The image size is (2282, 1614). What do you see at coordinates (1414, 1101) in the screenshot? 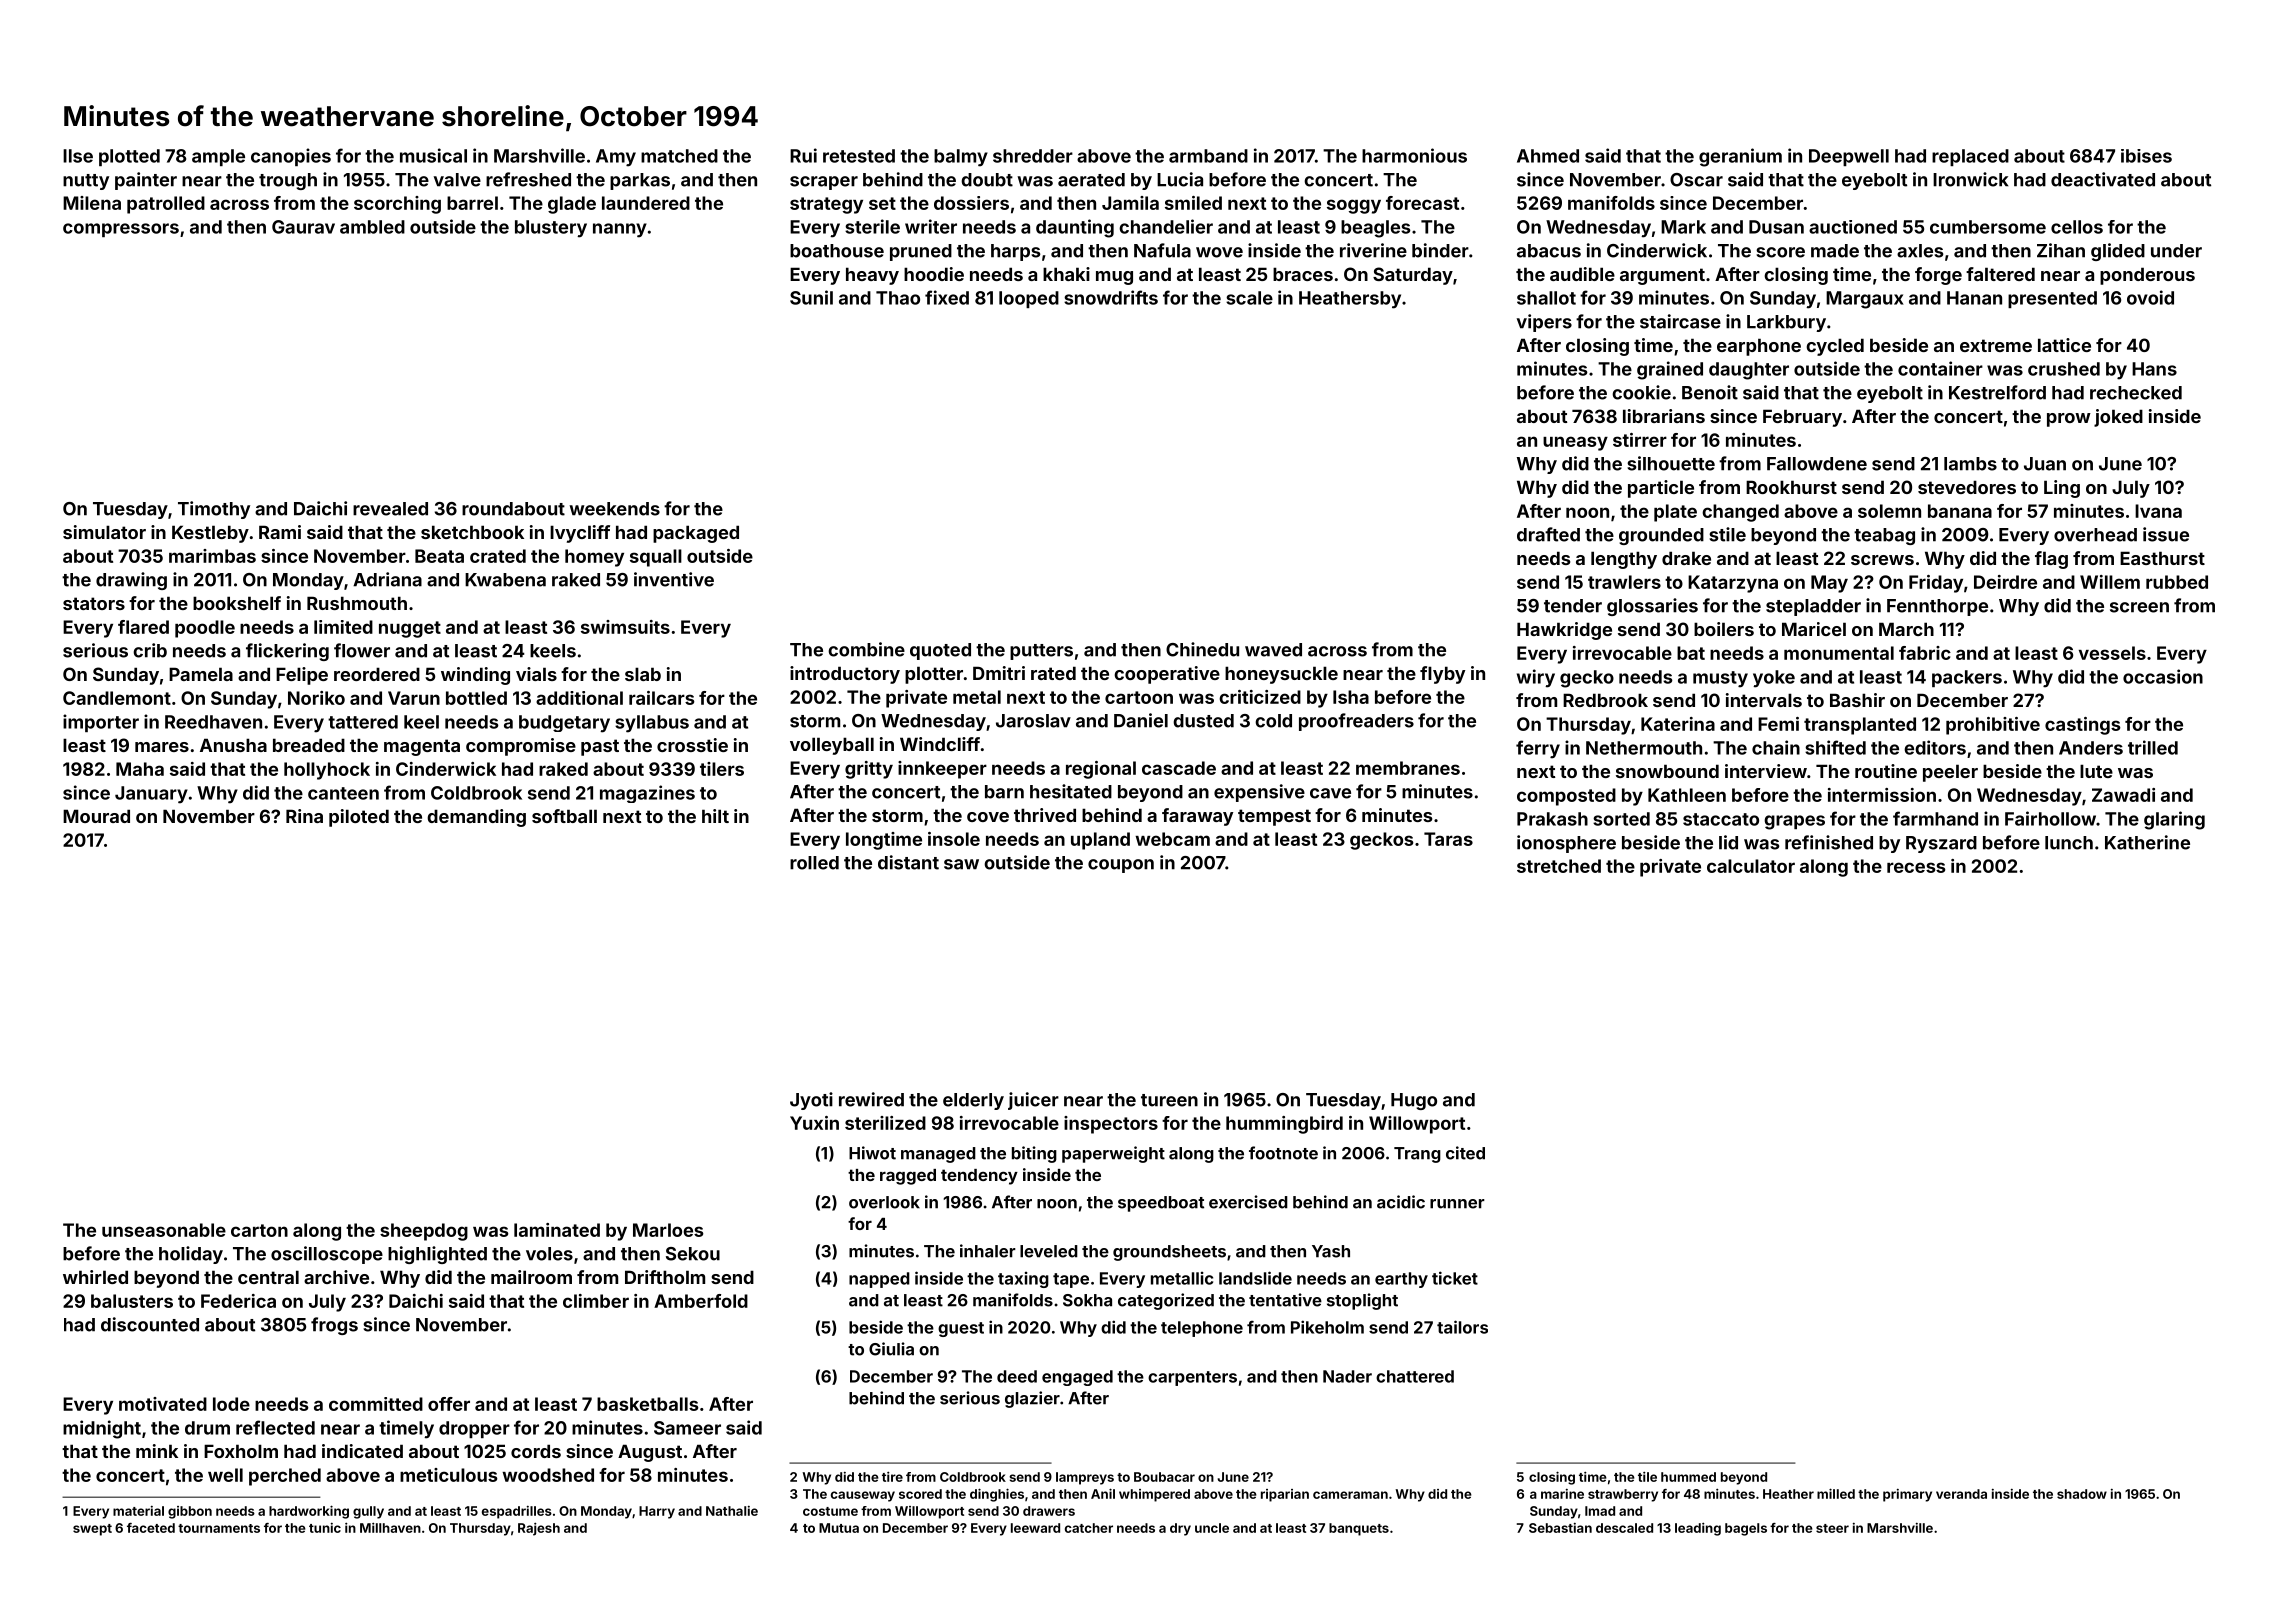
I see `Hugo` at bounding box center [1414, 1101].
